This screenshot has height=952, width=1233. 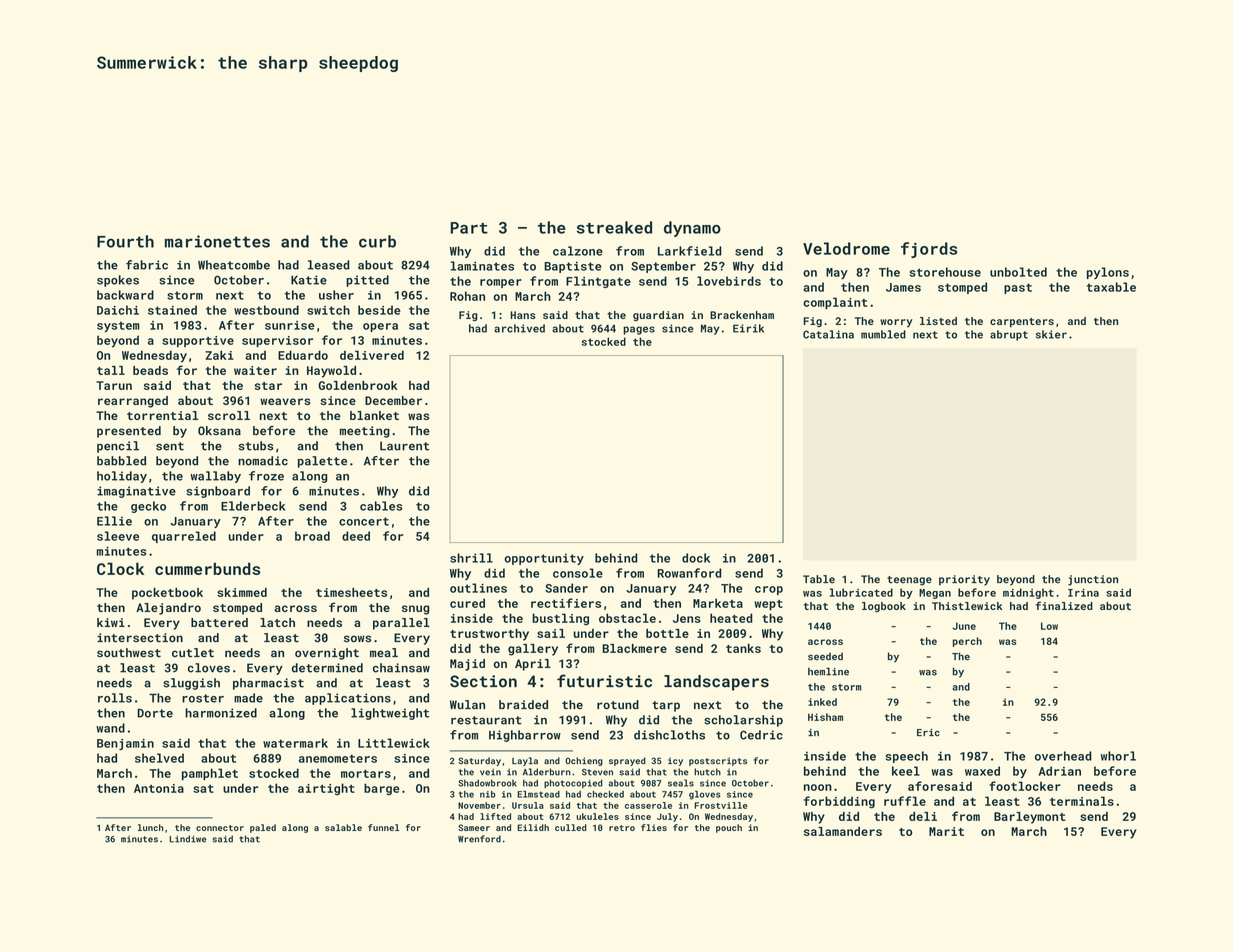 What do you see at coordinates (544, 559) in the screenshot?
I see `opportunity` at bounding box center [544, 559].
